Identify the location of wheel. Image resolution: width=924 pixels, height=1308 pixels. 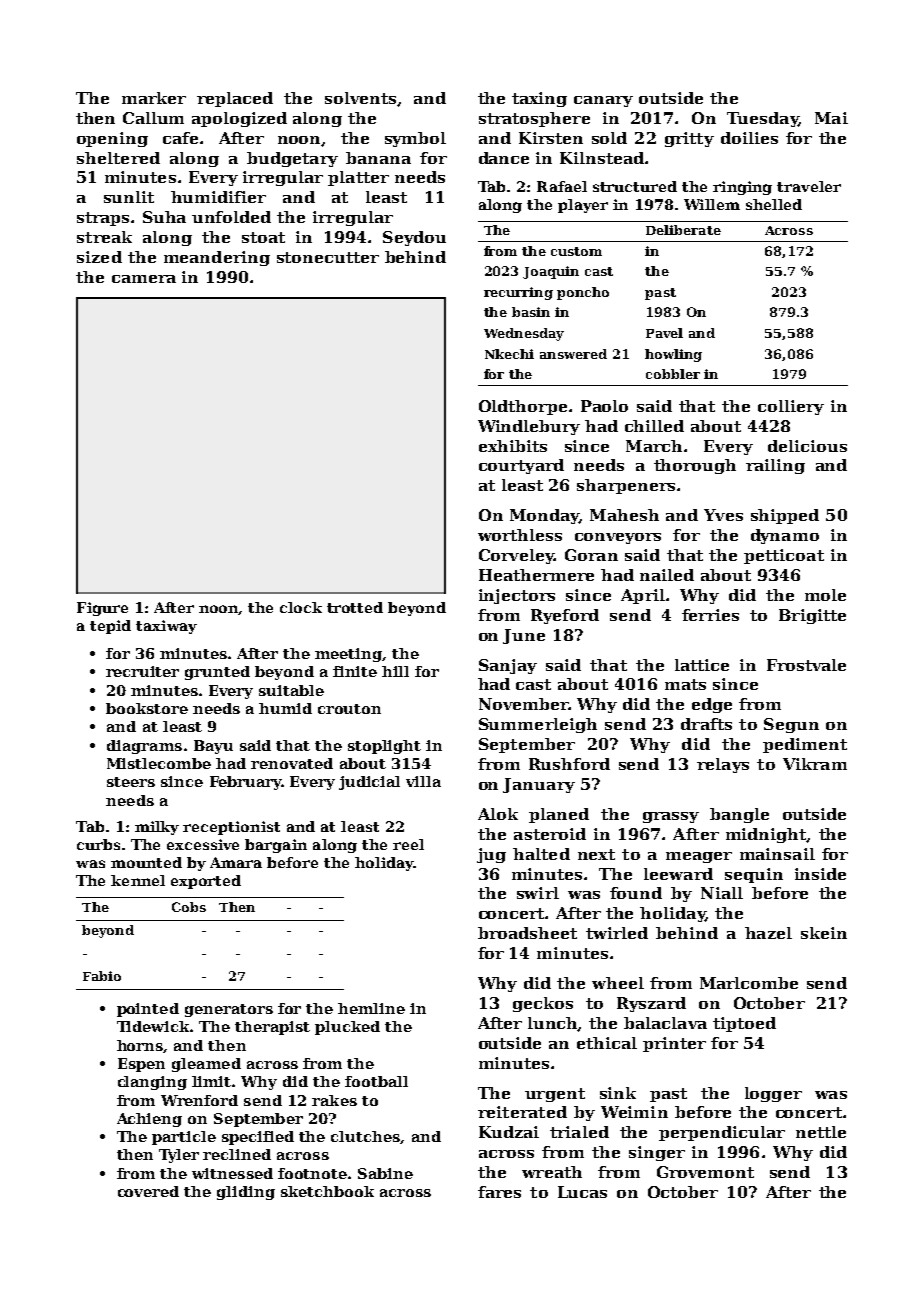
(618, 983).
